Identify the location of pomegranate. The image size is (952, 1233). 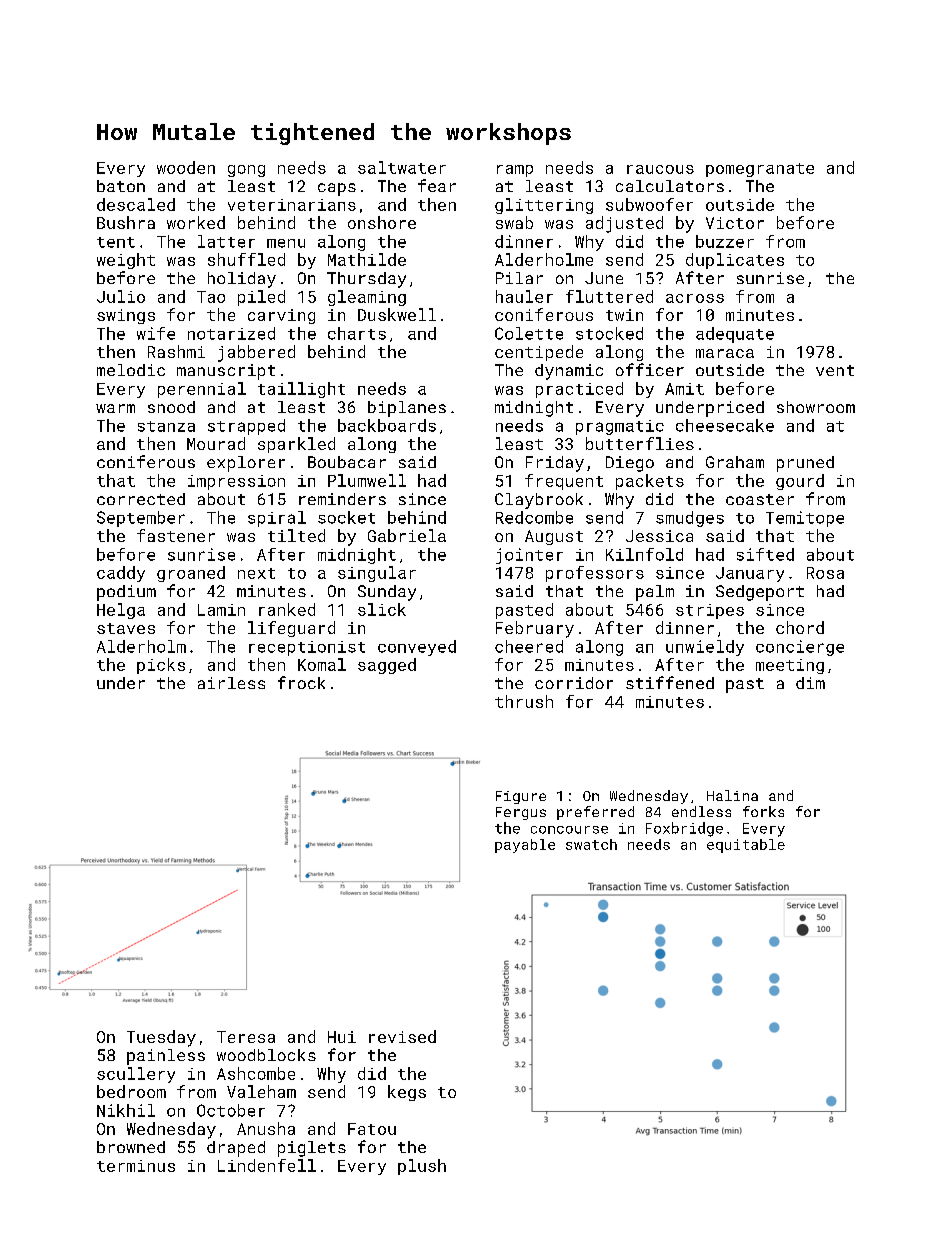
(760, 170).
